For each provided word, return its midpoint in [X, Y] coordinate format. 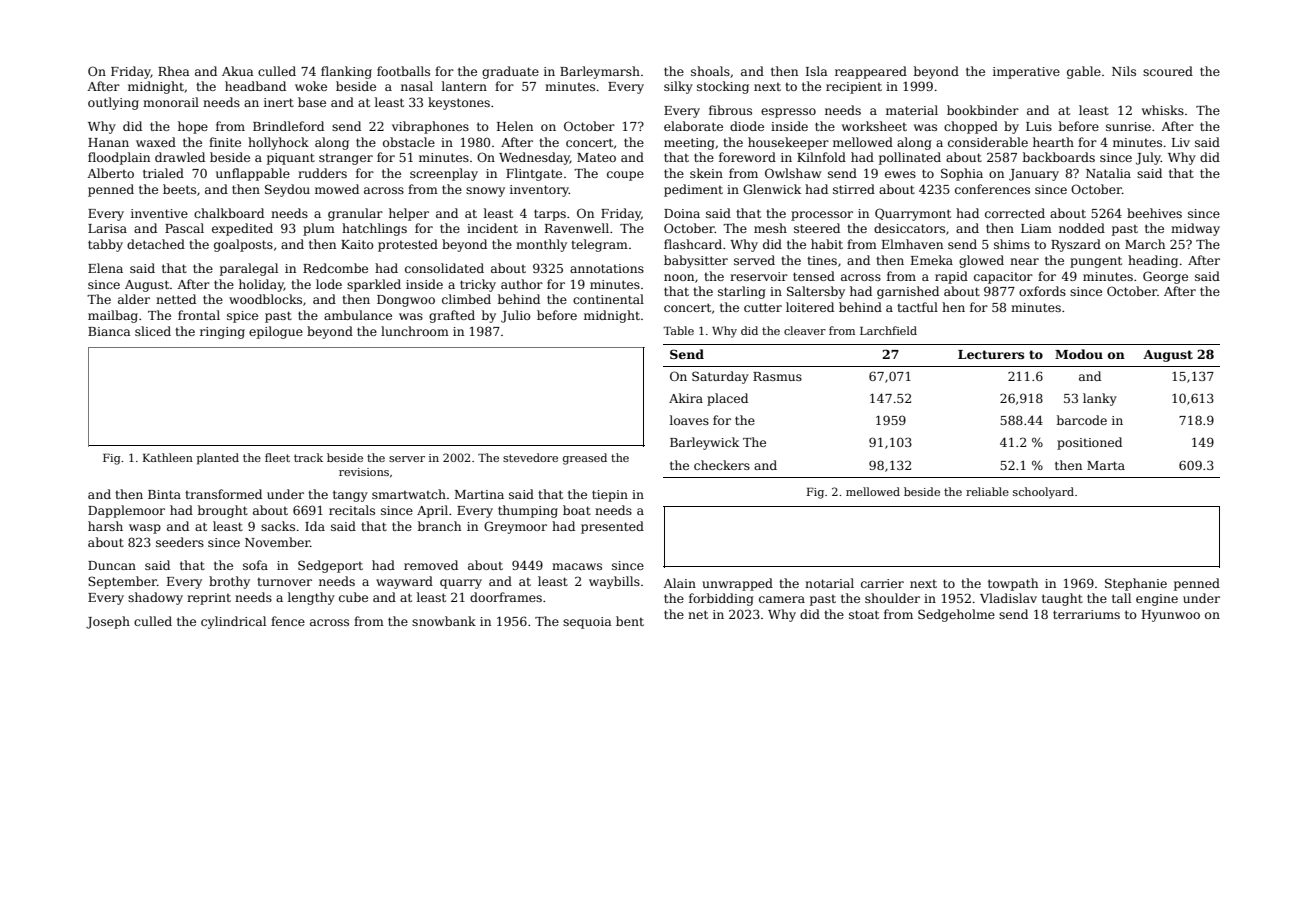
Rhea [174, 71]
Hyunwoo [1171, 616]
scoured [1168, 71]
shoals [710, 71]
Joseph [108, 622]
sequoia [587, 623]
